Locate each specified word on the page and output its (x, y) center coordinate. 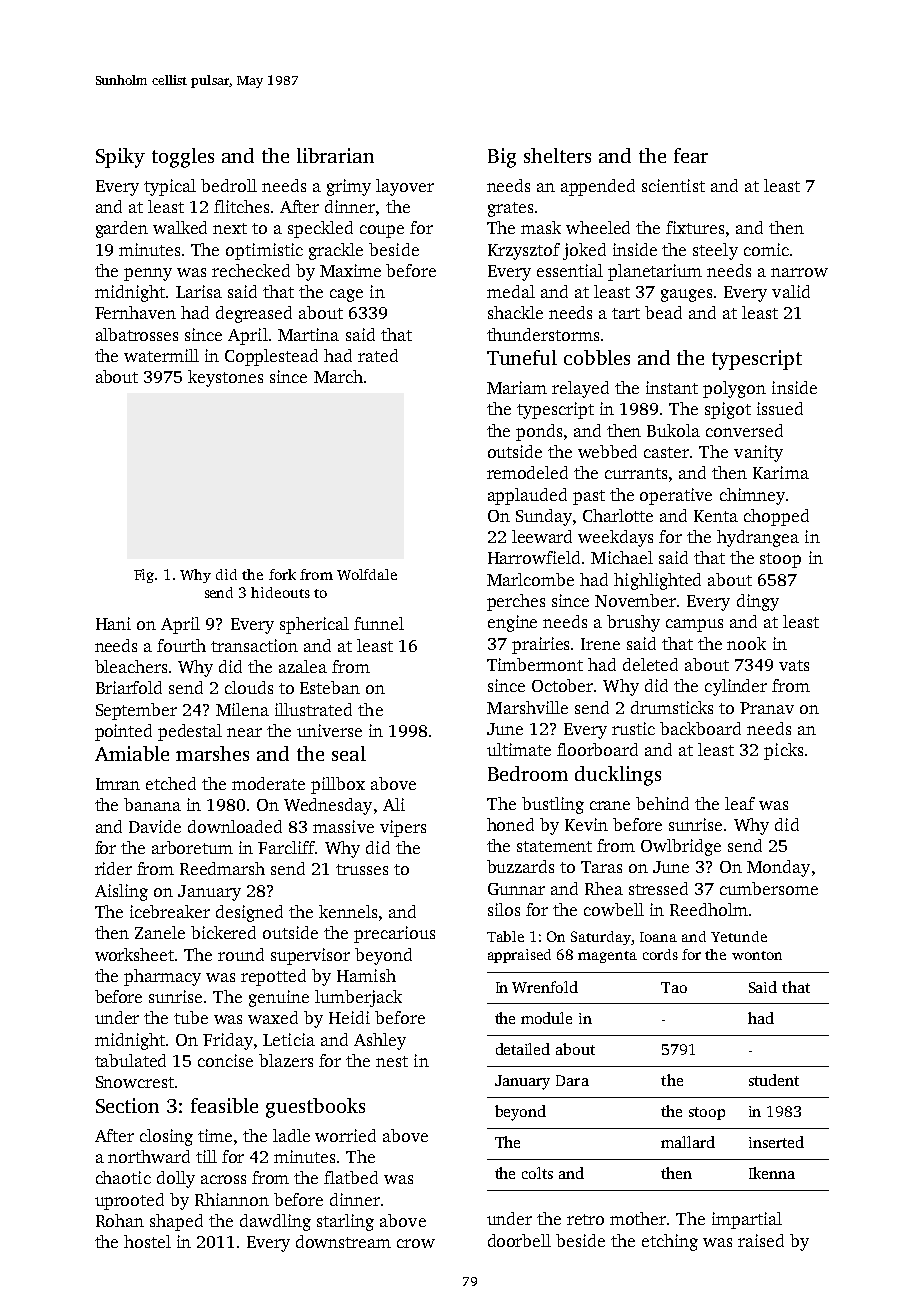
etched (171, 783)
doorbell (519, 1240)
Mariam (517, 387)
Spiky (120, 158)
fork (282, 574)
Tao (674, 987)
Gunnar (516, 889)
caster (666, 452)
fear (691, 155)
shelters (557, 155)
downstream (343, 1241)
